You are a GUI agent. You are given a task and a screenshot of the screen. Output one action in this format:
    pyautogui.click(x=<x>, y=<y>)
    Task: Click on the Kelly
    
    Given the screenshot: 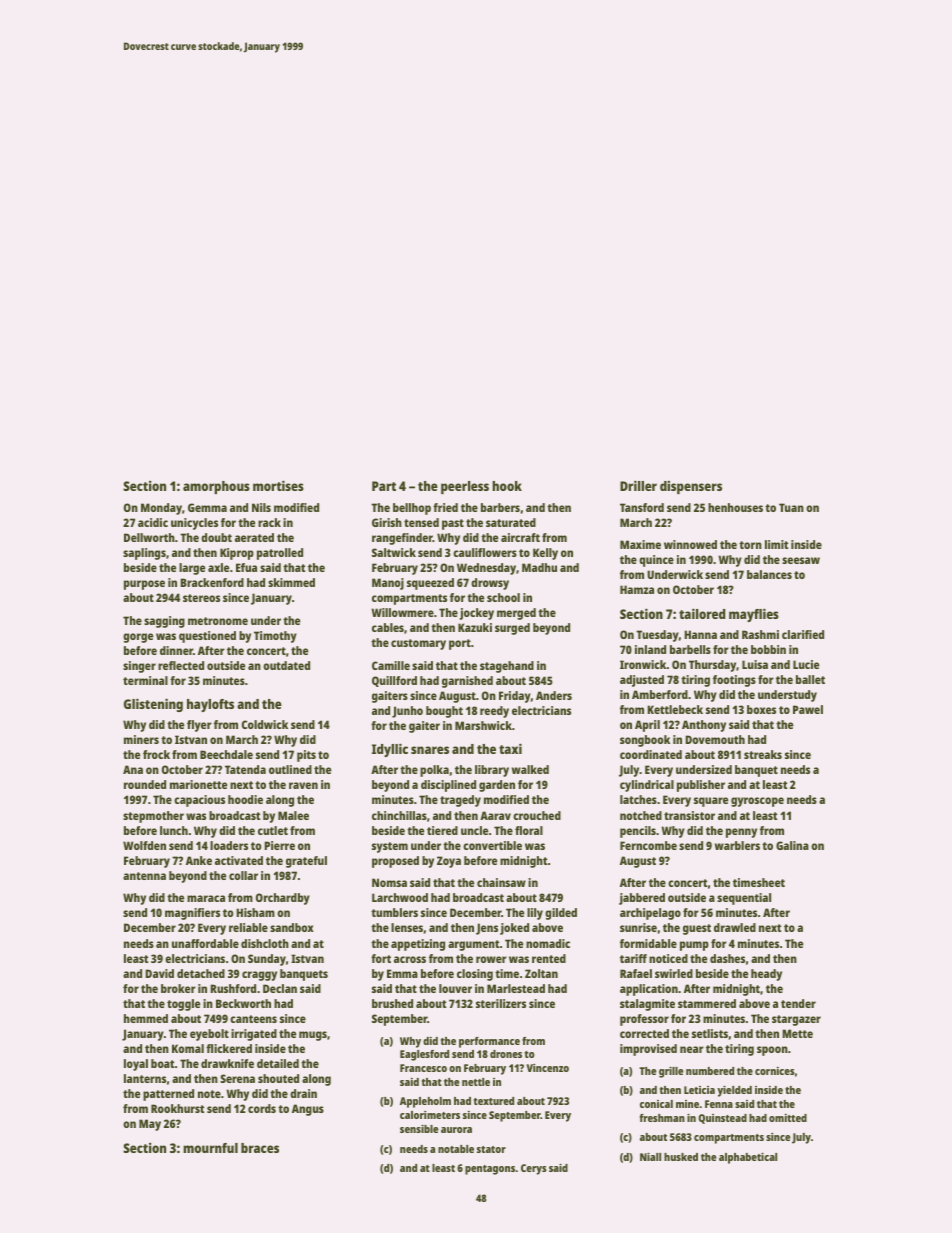 What is the action you would take?
    pyautogui.click(x=545, y=554)
